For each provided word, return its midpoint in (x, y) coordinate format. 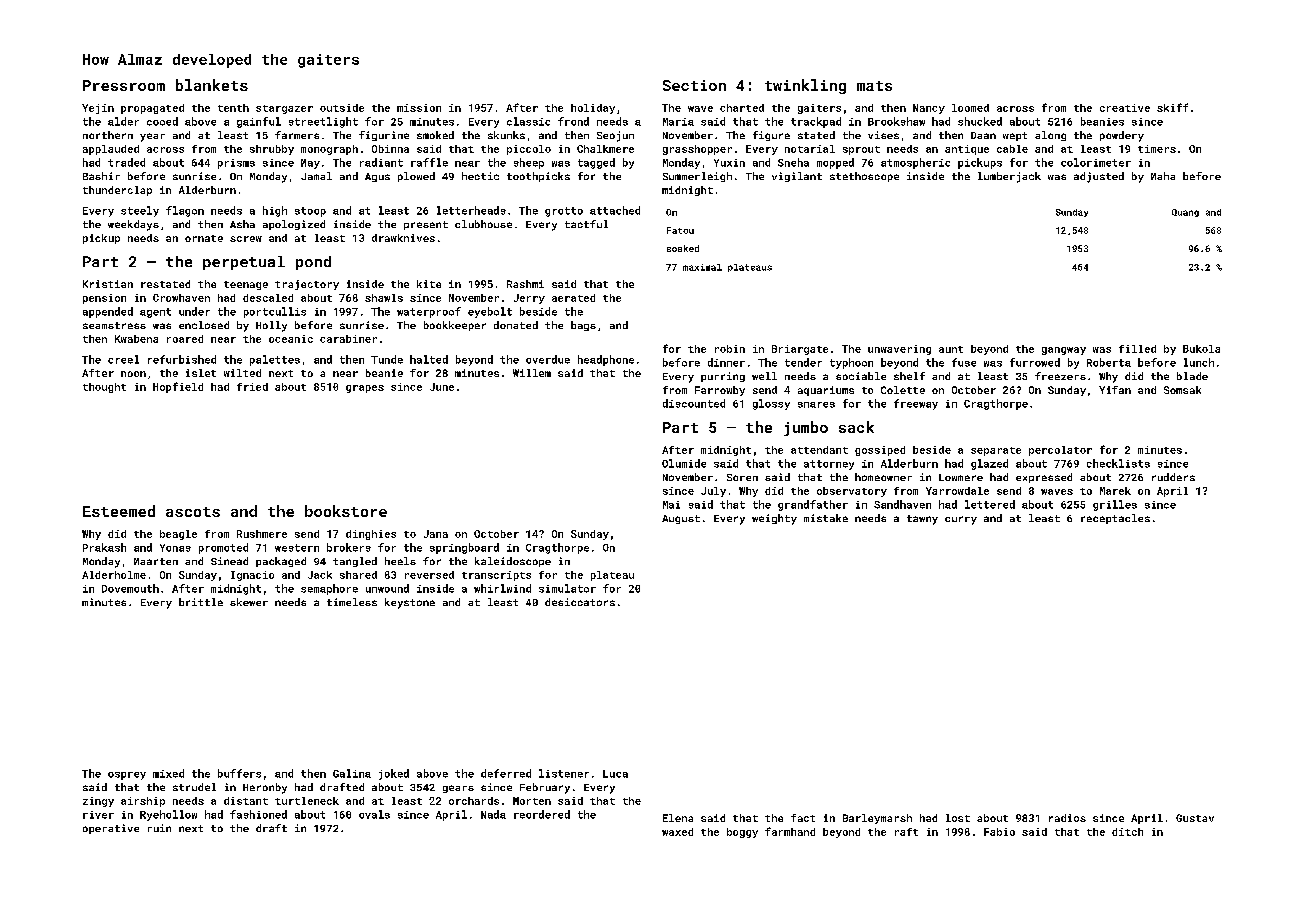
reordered (542, 814)
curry (961, 520)
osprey (127, 776)
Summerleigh (697, 177)
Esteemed (119, 511)
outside (342, 108)
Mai (671, 505)
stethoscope (864, 177)
